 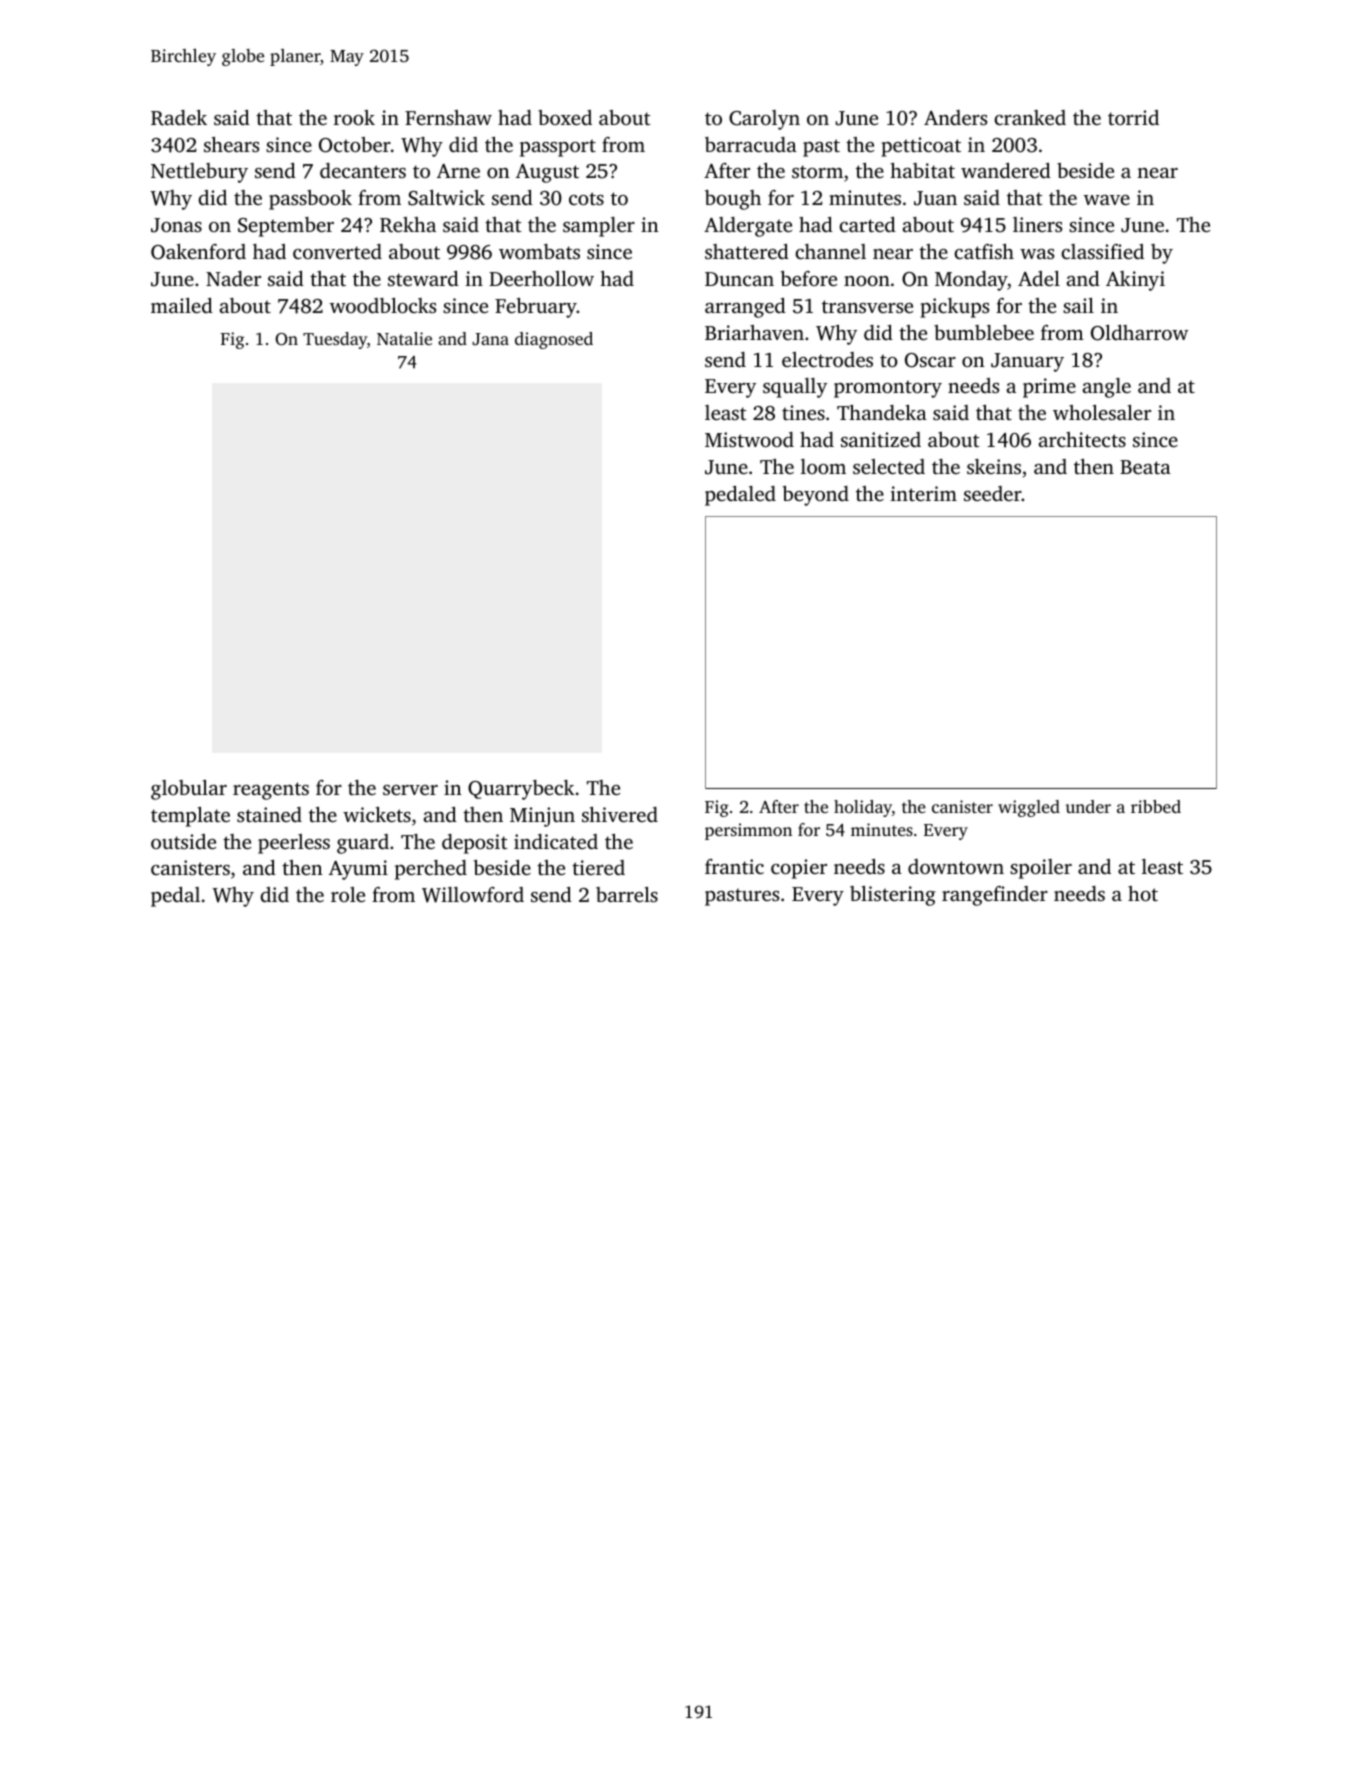 I want to click on Adel, so click(x=1039, y=278).
